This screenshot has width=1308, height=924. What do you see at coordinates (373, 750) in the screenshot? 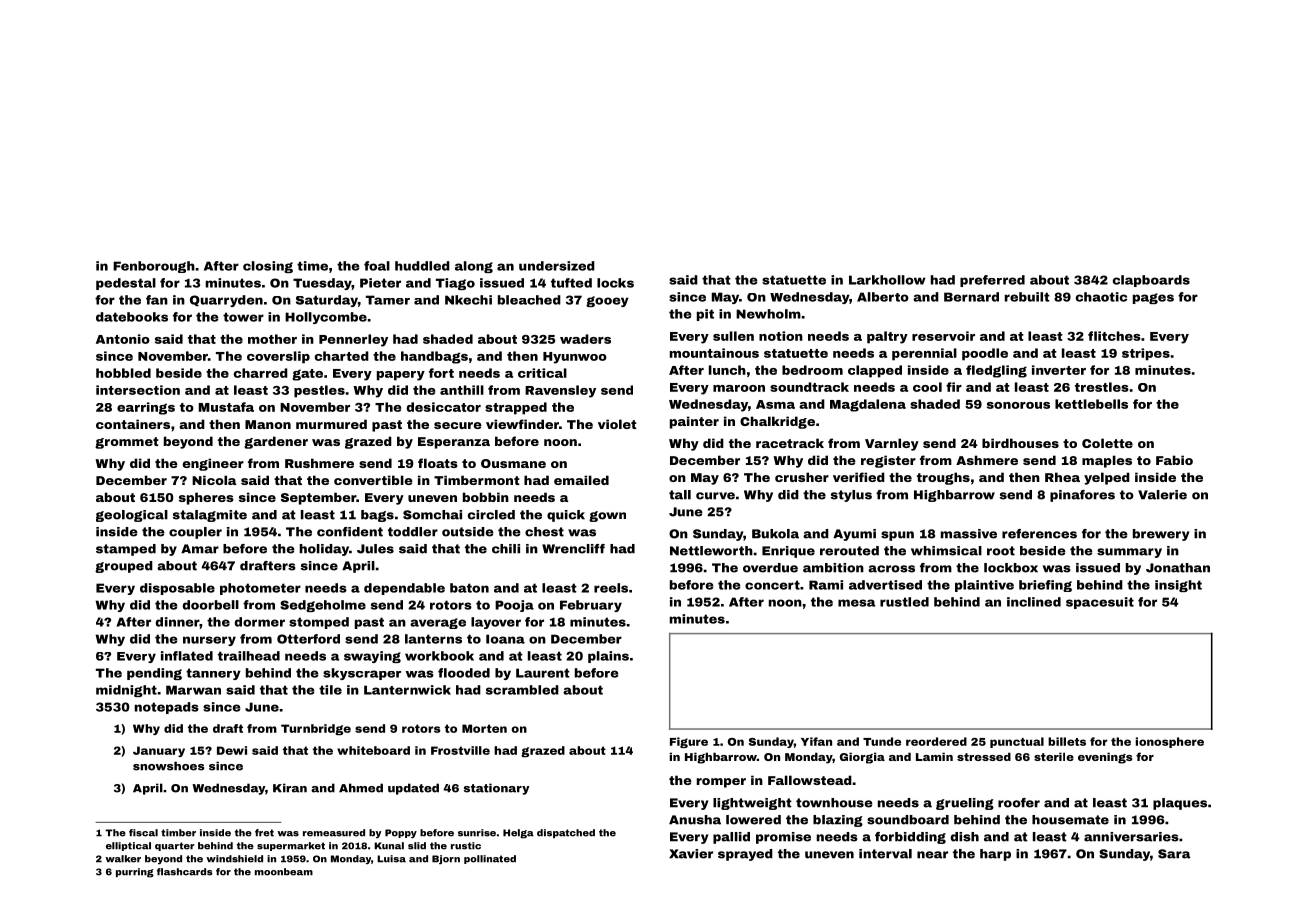
I see `whiteboard` at bounding box center [373, 750].
